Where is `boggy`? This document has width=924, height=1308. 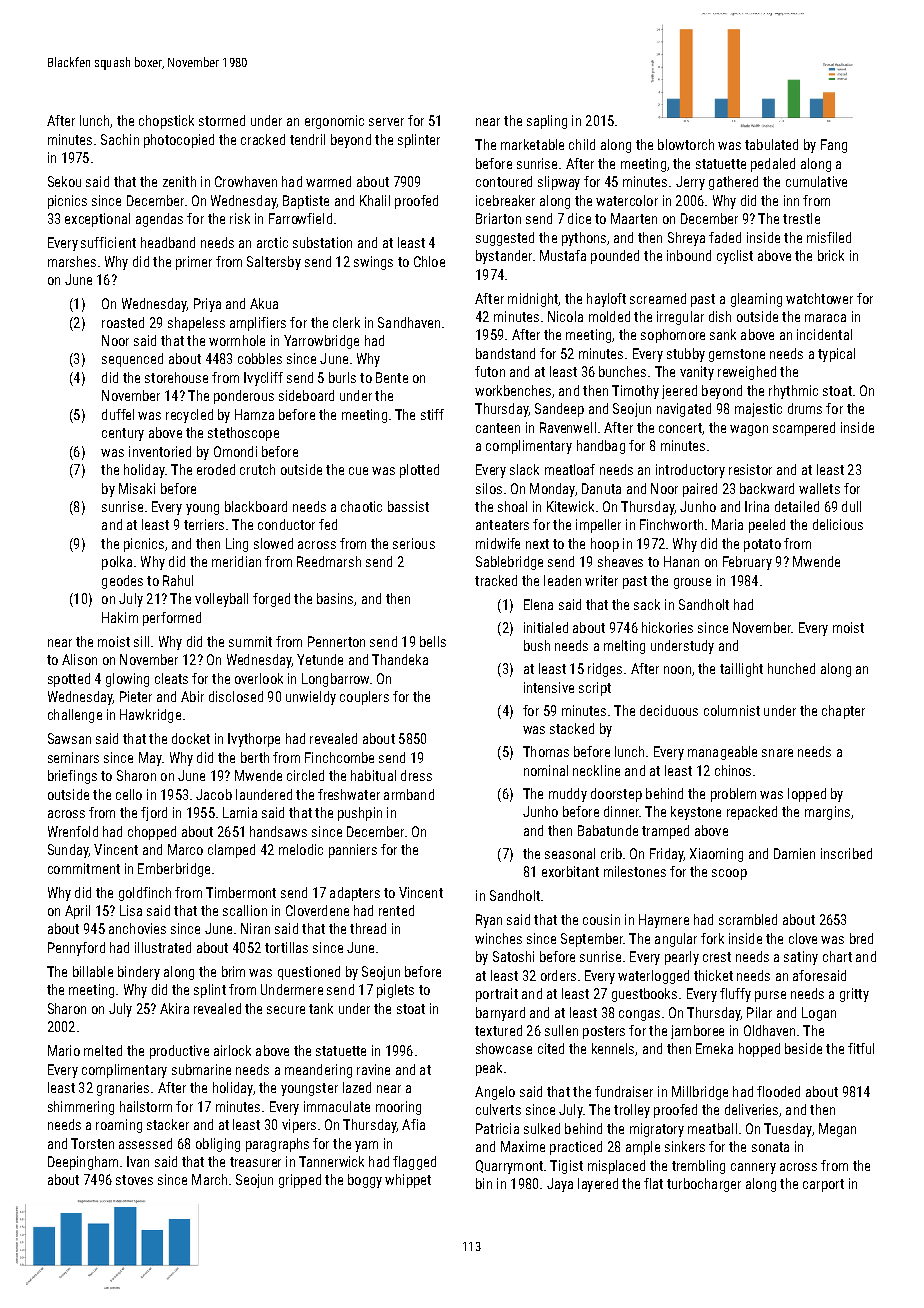 boggy is located at coordinates (365, 1181).
